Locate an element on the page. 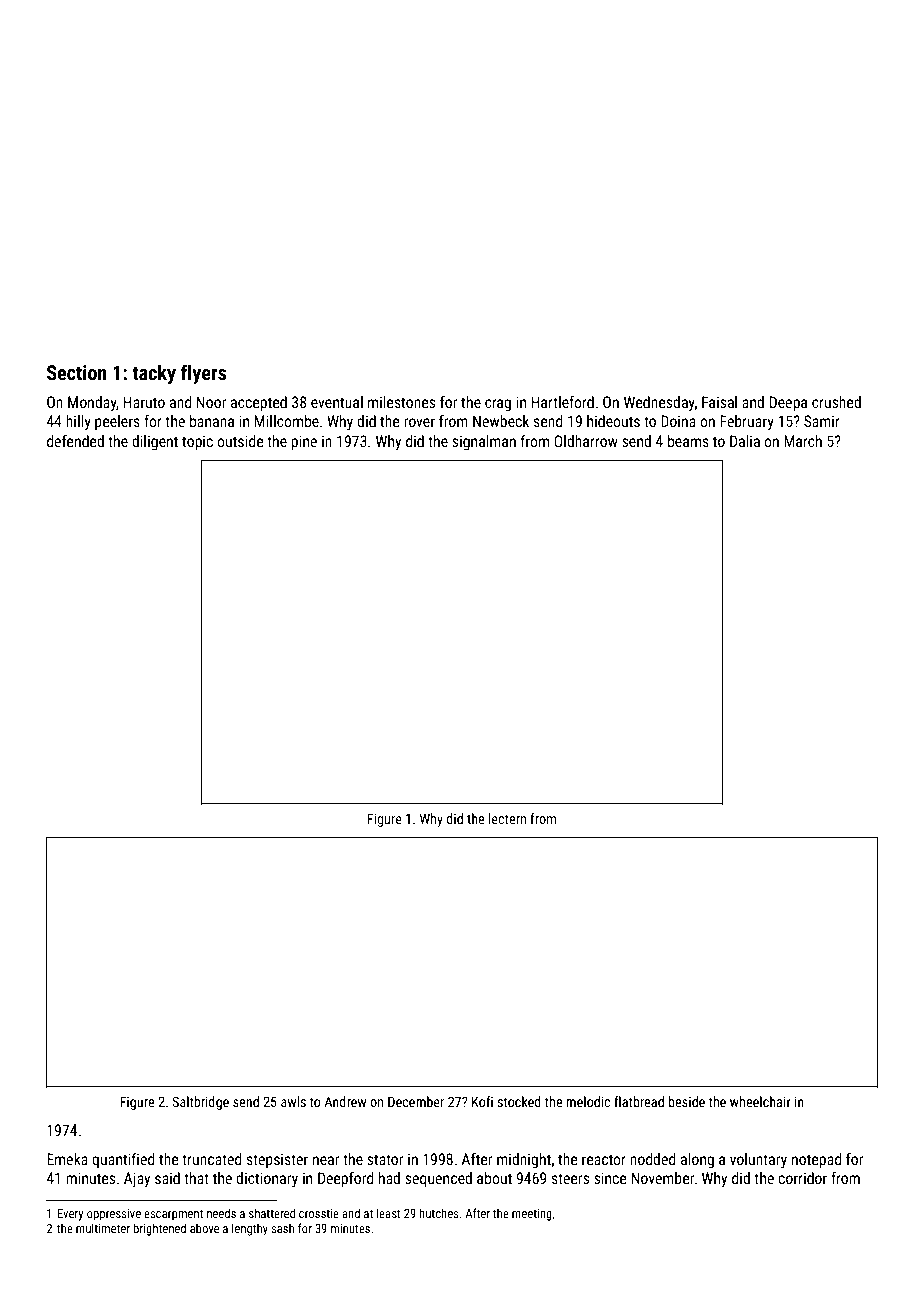 The width and height of the document is (924, 1308). defended is located at coordinates (75, 441).
